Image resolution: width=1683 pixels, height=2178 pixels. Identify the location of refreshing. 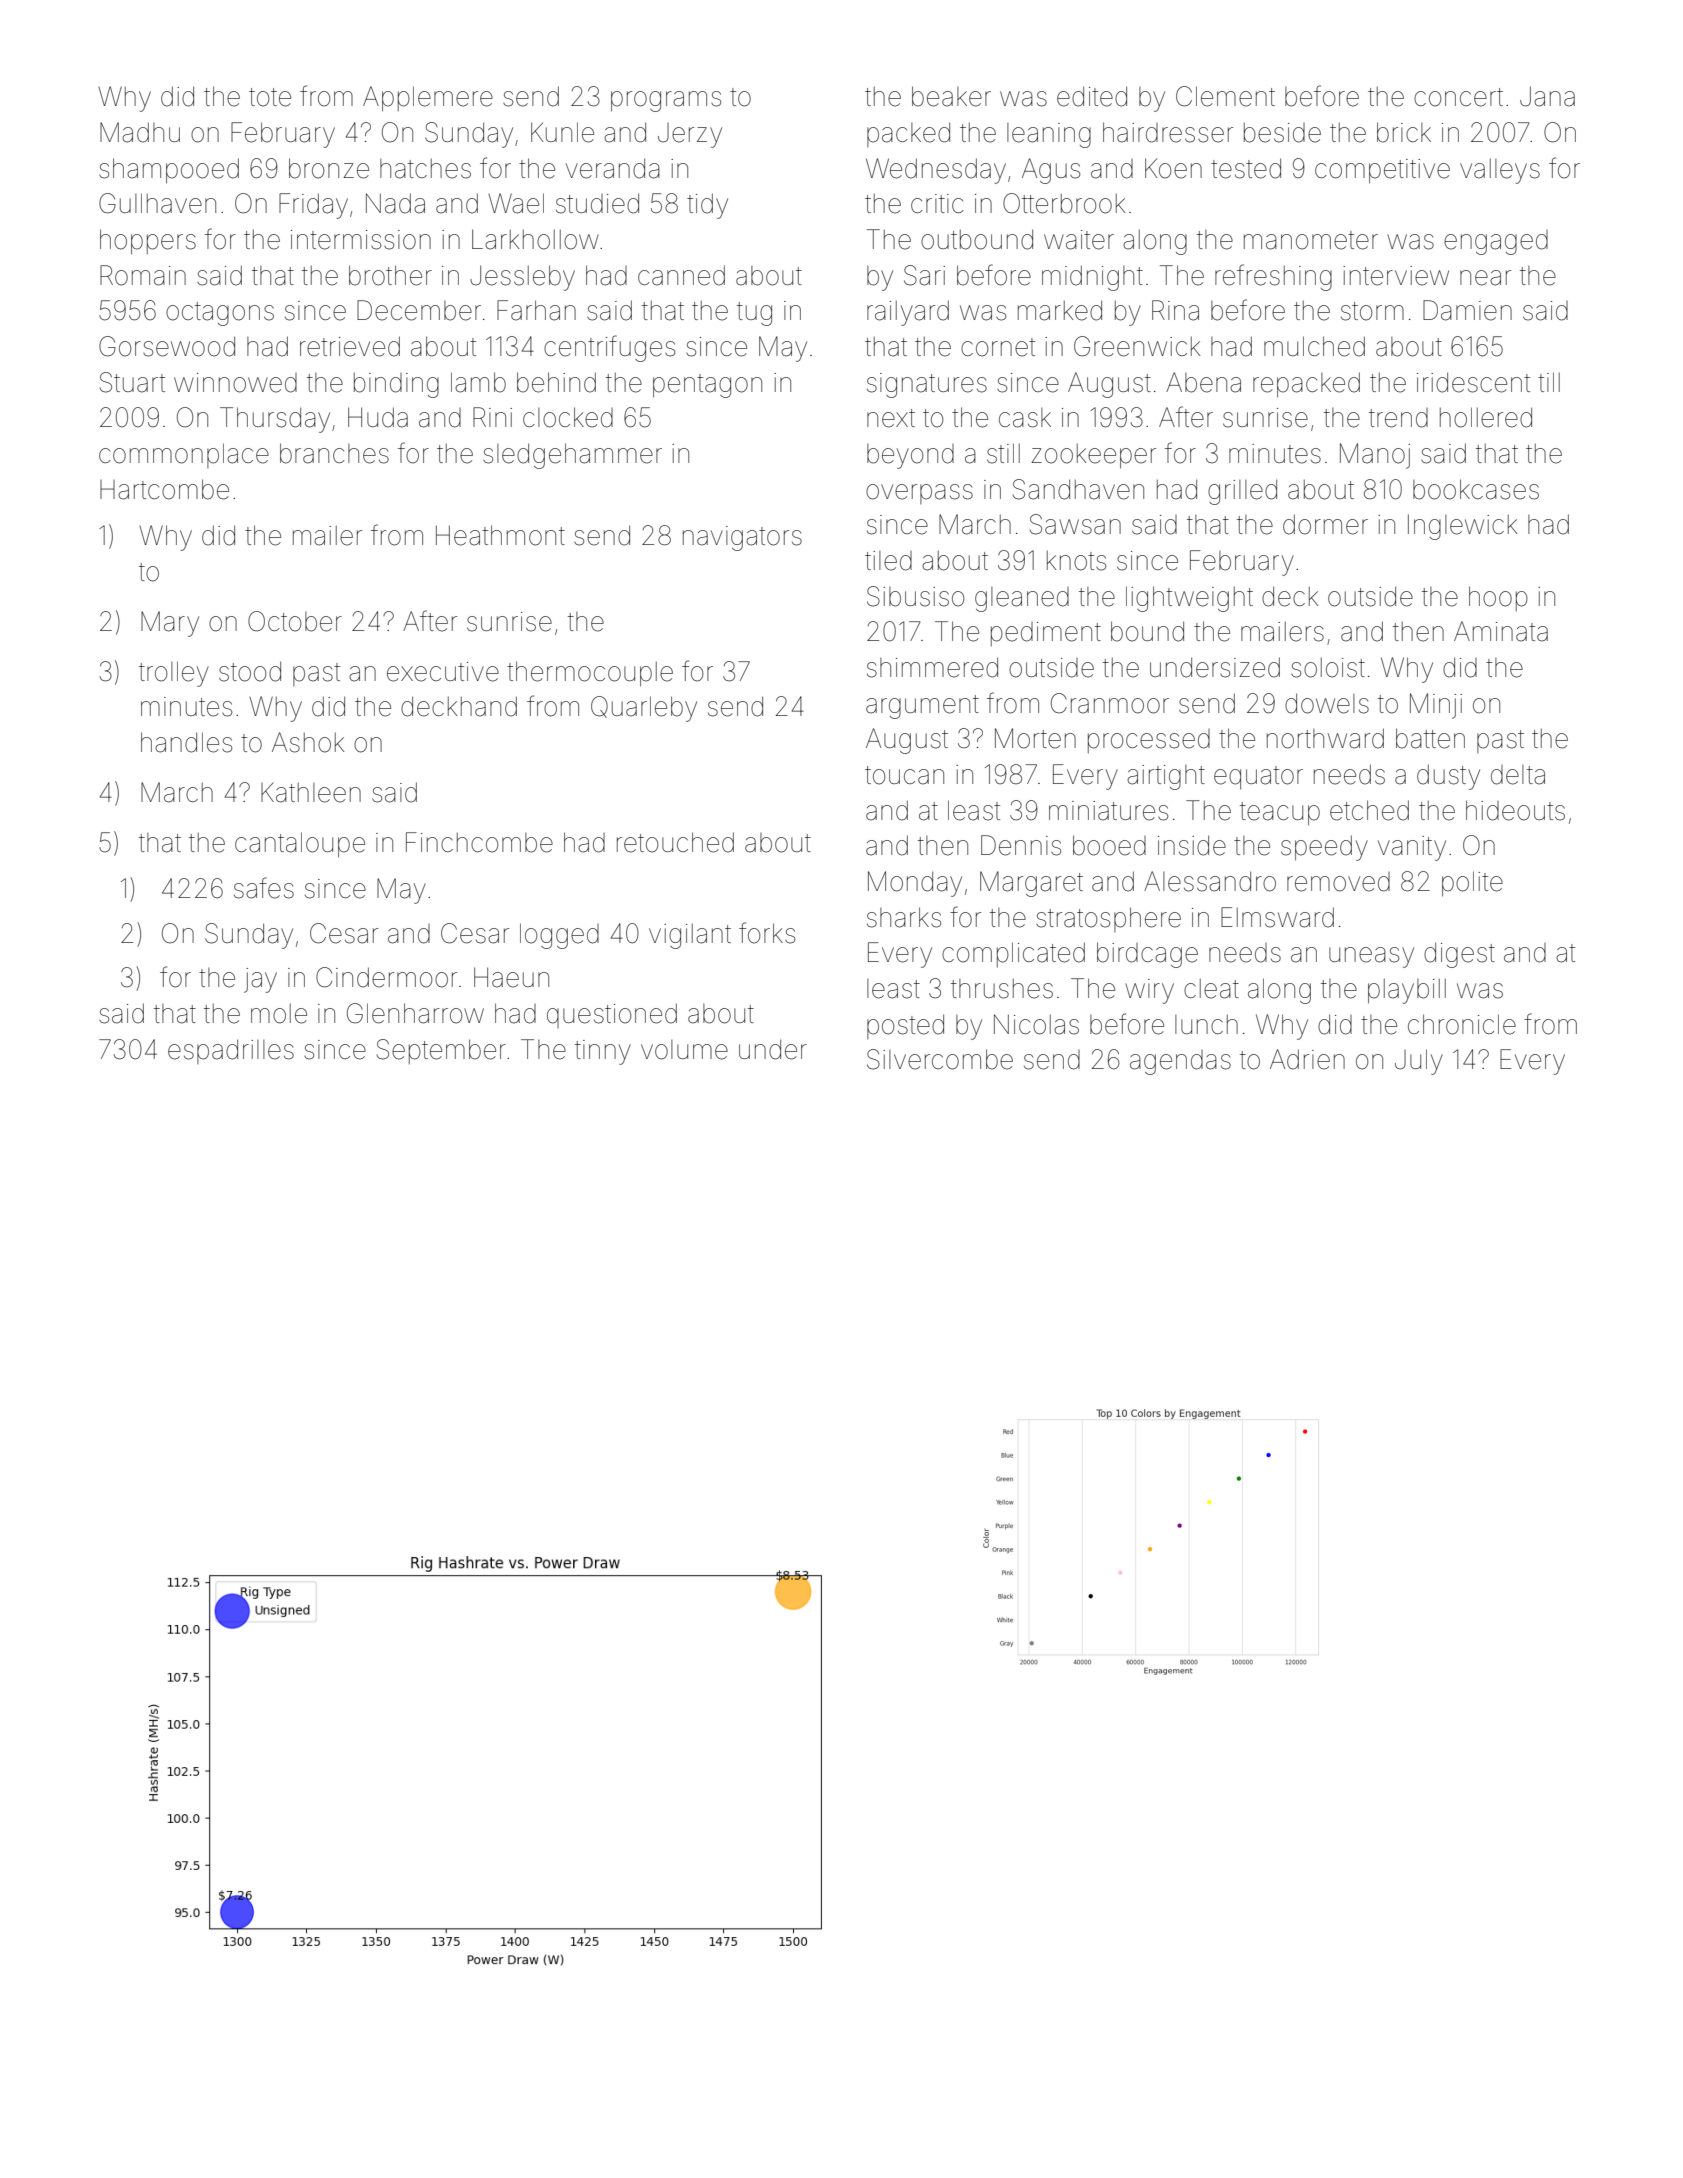
(1273, 277).
